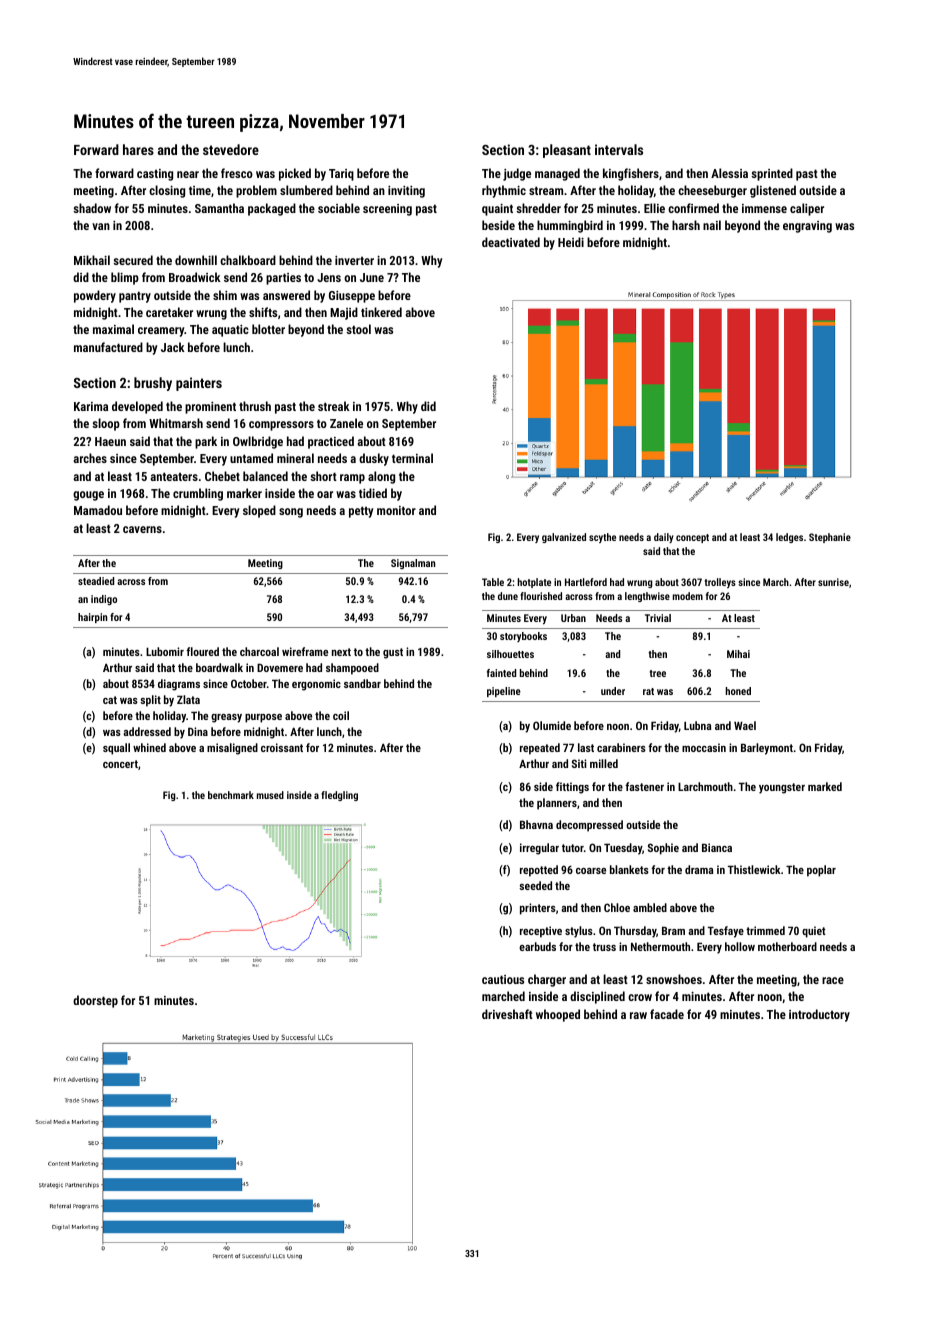  I want to click on Giuseppe, so click(352, 297).
